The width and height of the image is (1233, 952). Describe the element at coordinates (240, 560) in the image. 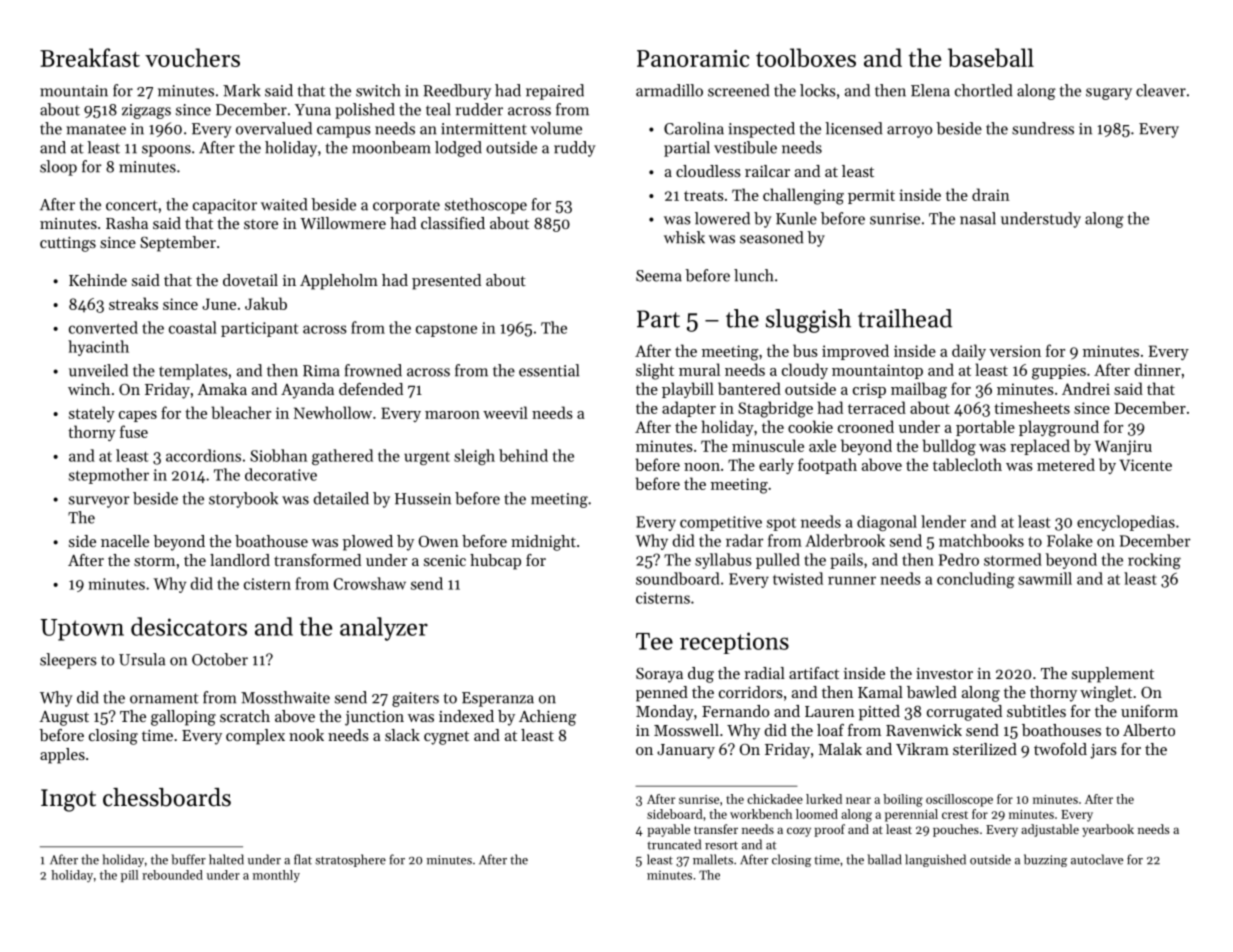

I see `landlord` at that location.
